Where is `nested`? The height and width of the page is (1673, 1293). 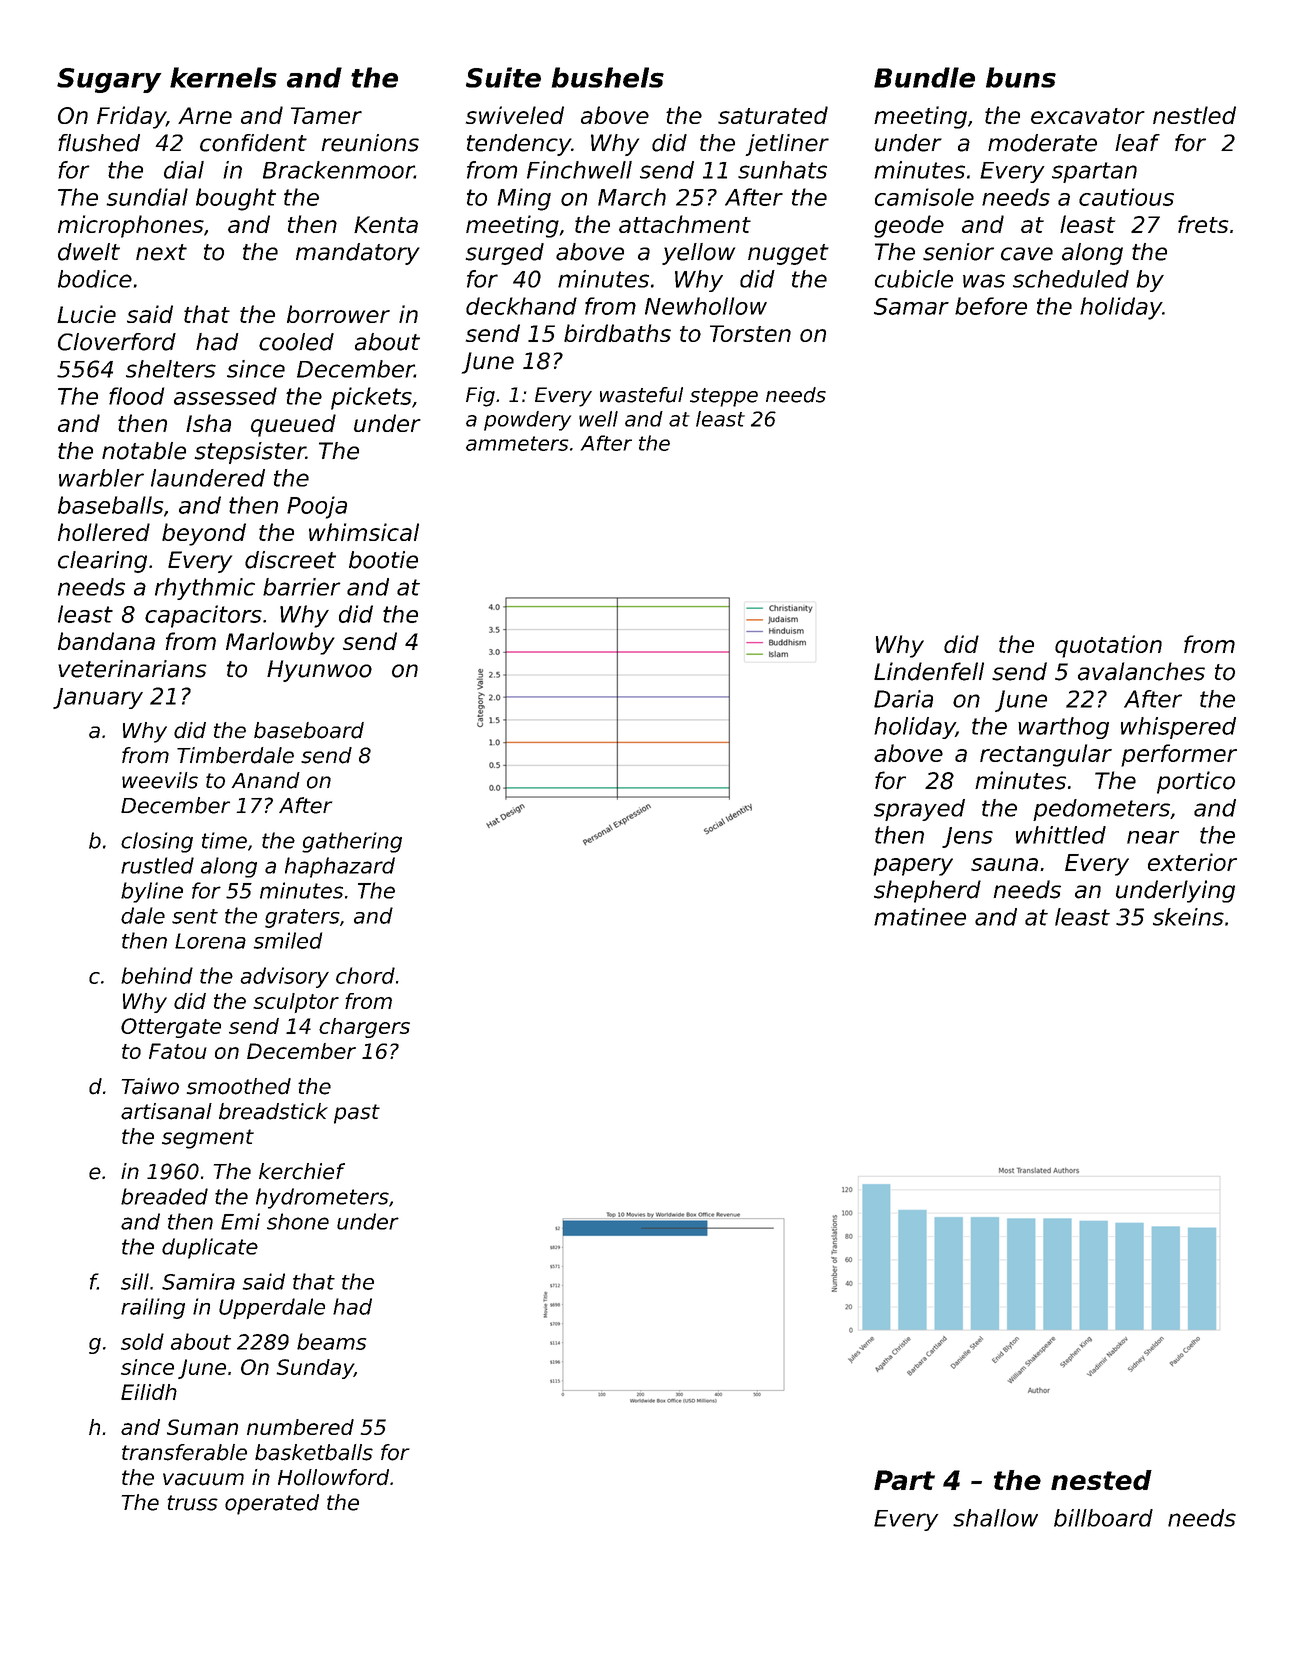 nested is located at coordinates (1101, 1480).
